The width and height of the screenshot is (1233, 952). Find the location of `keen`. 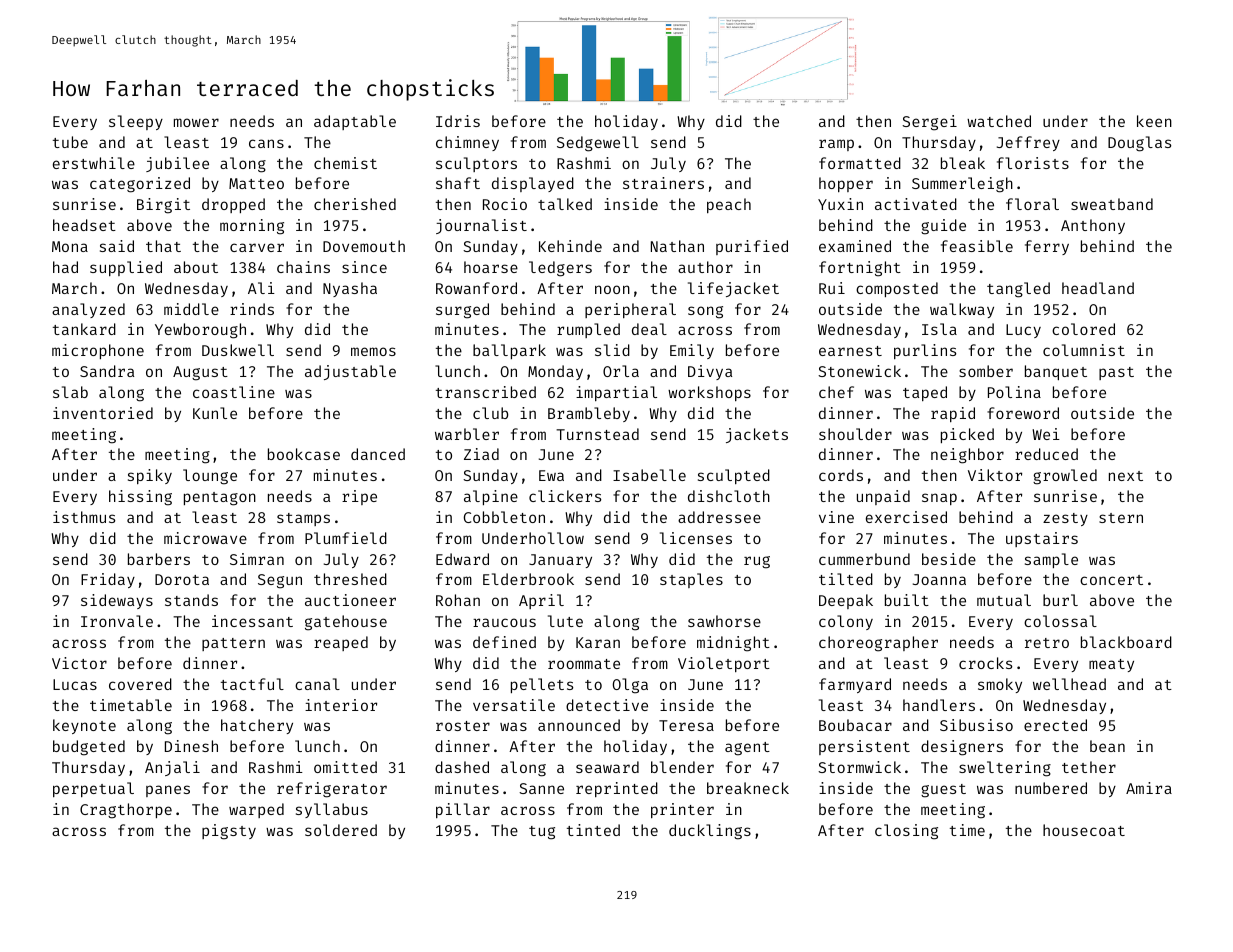

keen is located at coordinates (1154, 121).
